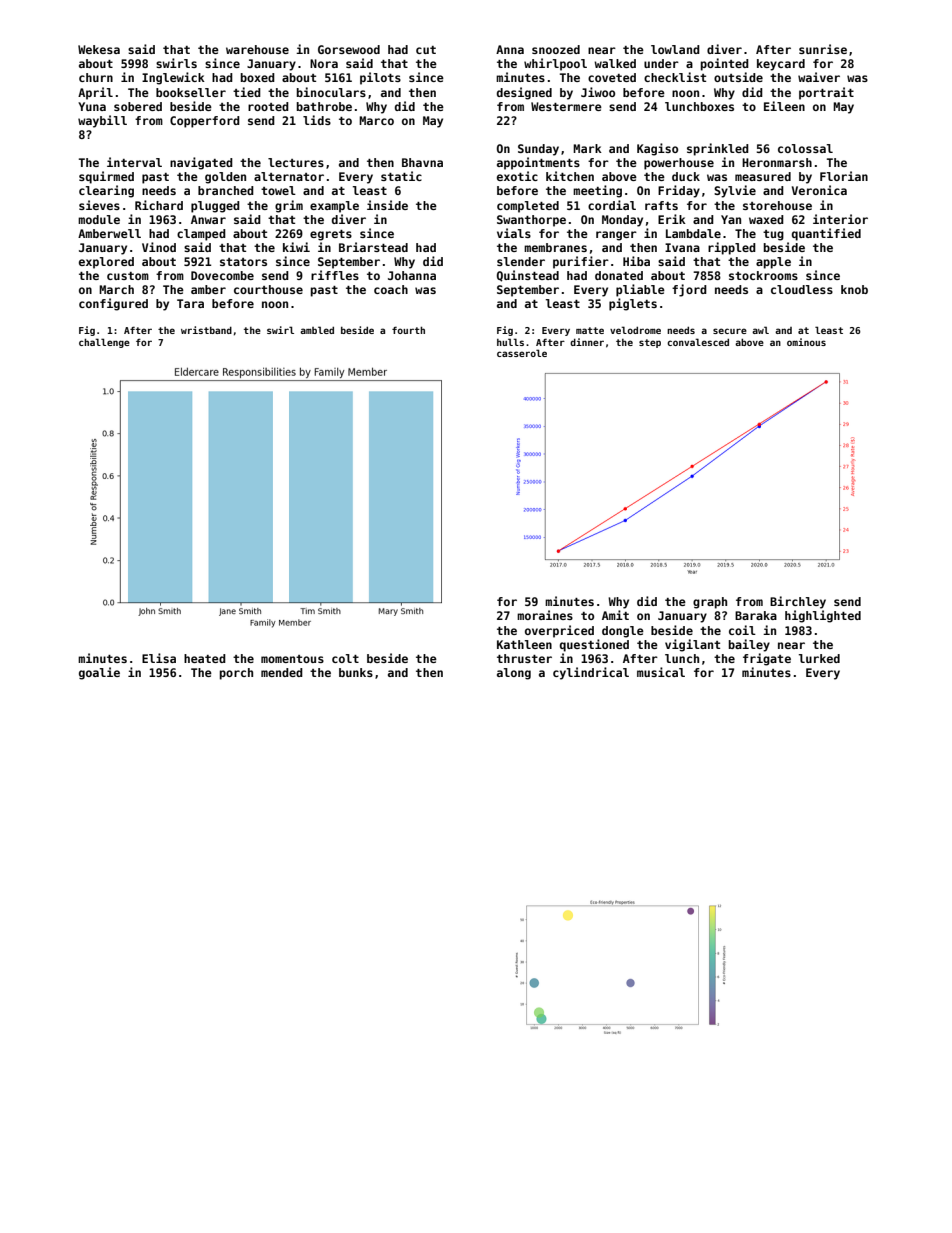  I want to click on hulls, so click(510, 342).
